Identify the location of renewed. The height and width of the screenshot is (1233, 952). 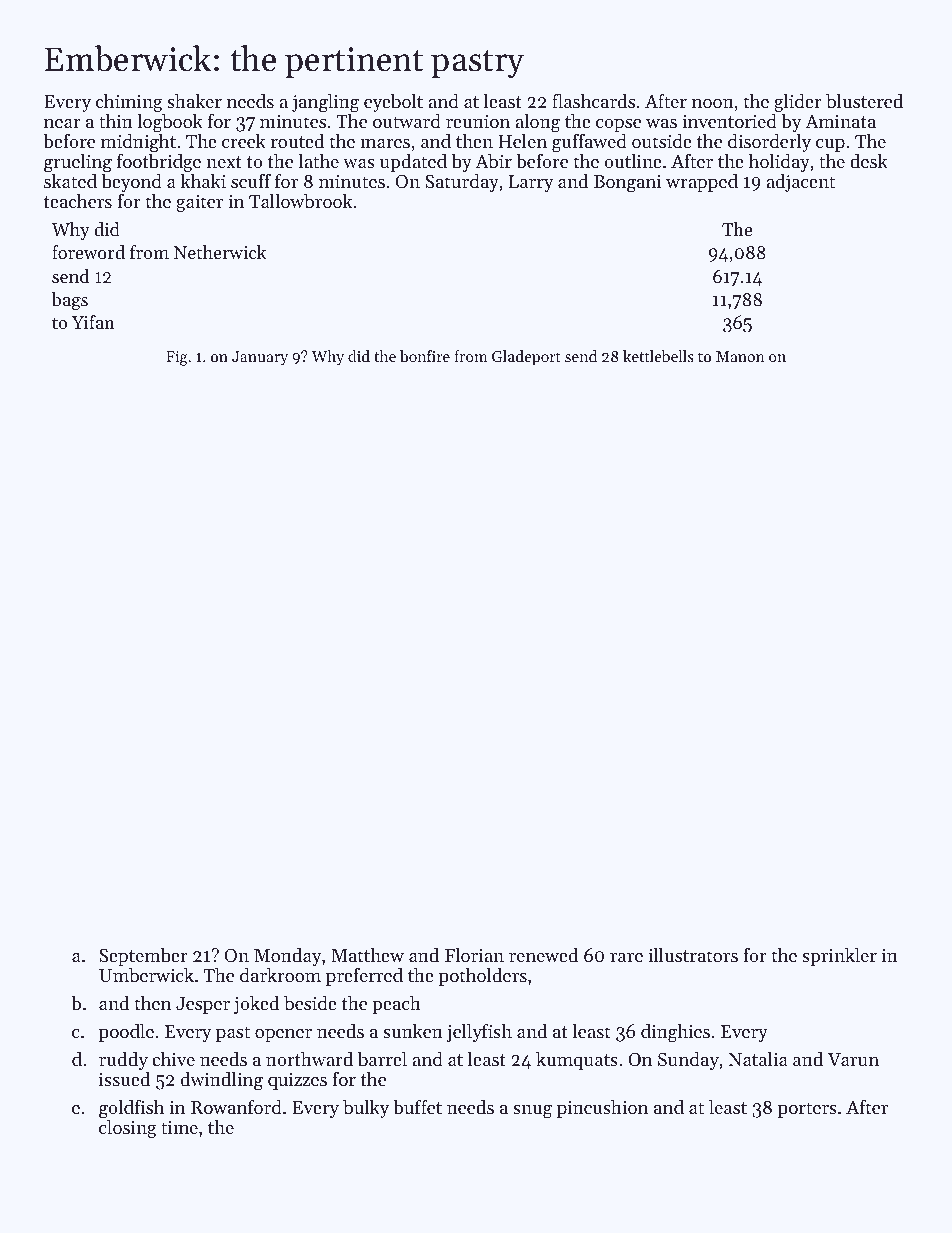
(543, 955).
